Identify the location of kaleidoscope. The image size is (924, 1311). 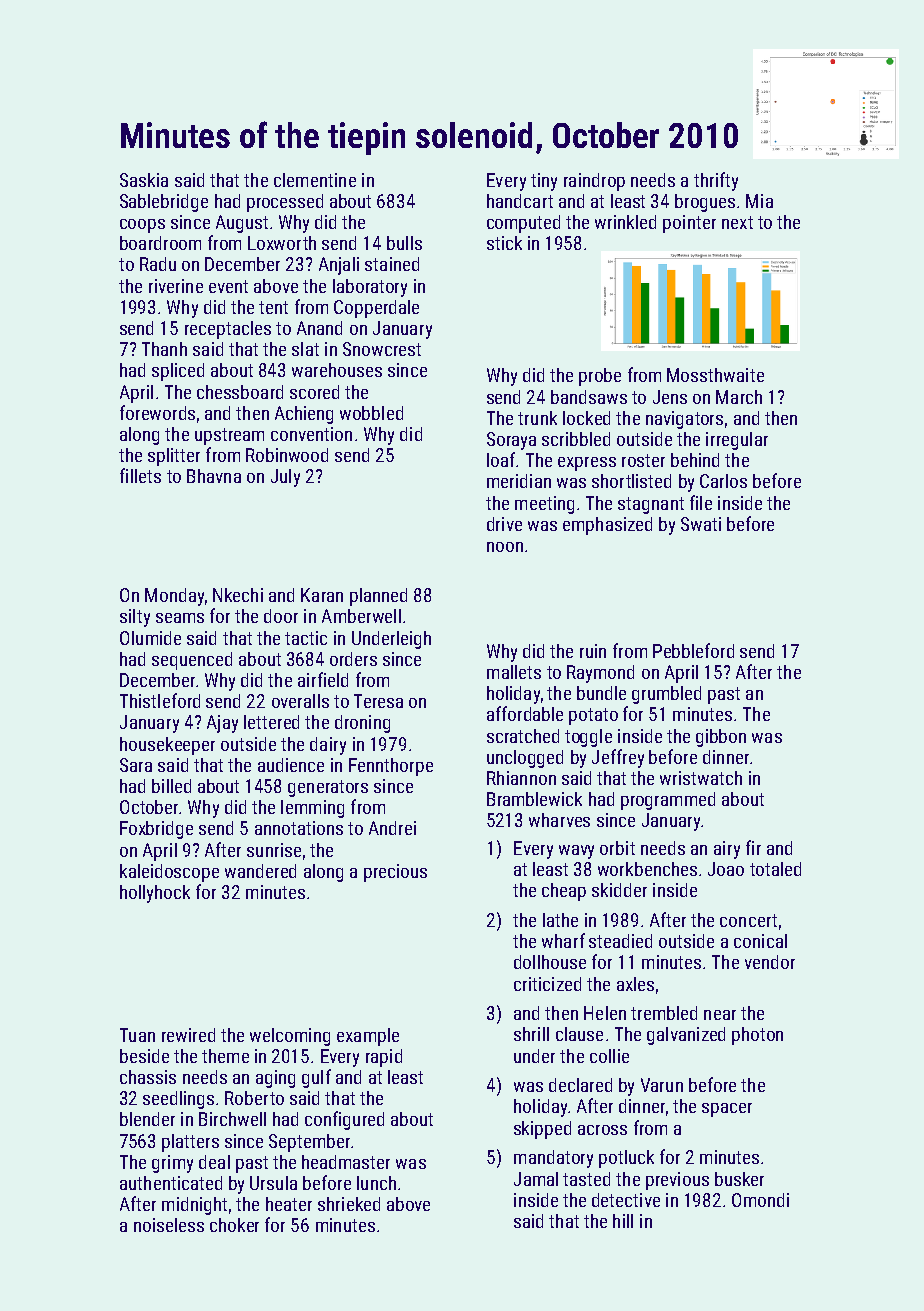
(169, 873).
